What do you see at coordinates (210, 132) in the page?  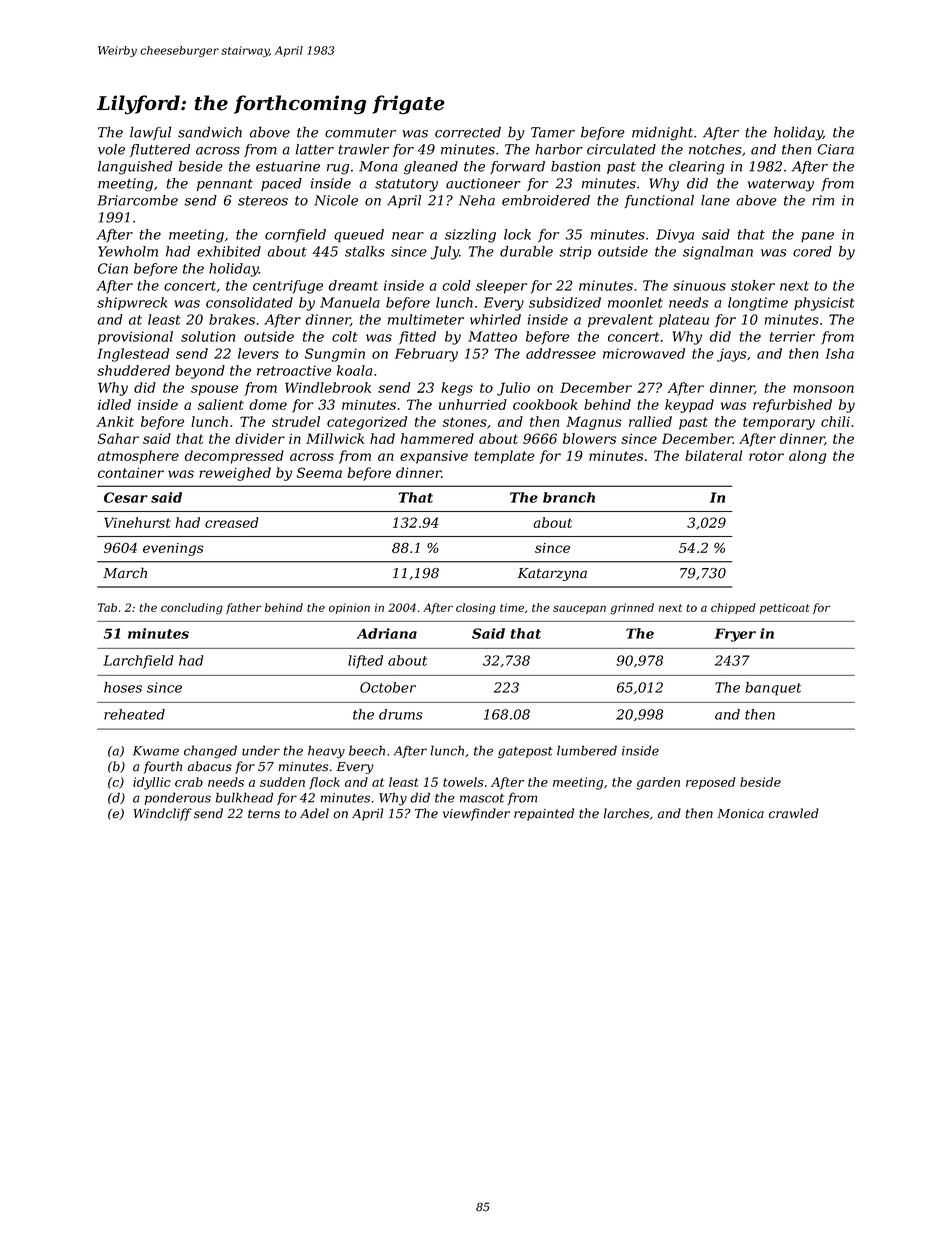 I see `sandwich` at bounding box center [210, 132].
